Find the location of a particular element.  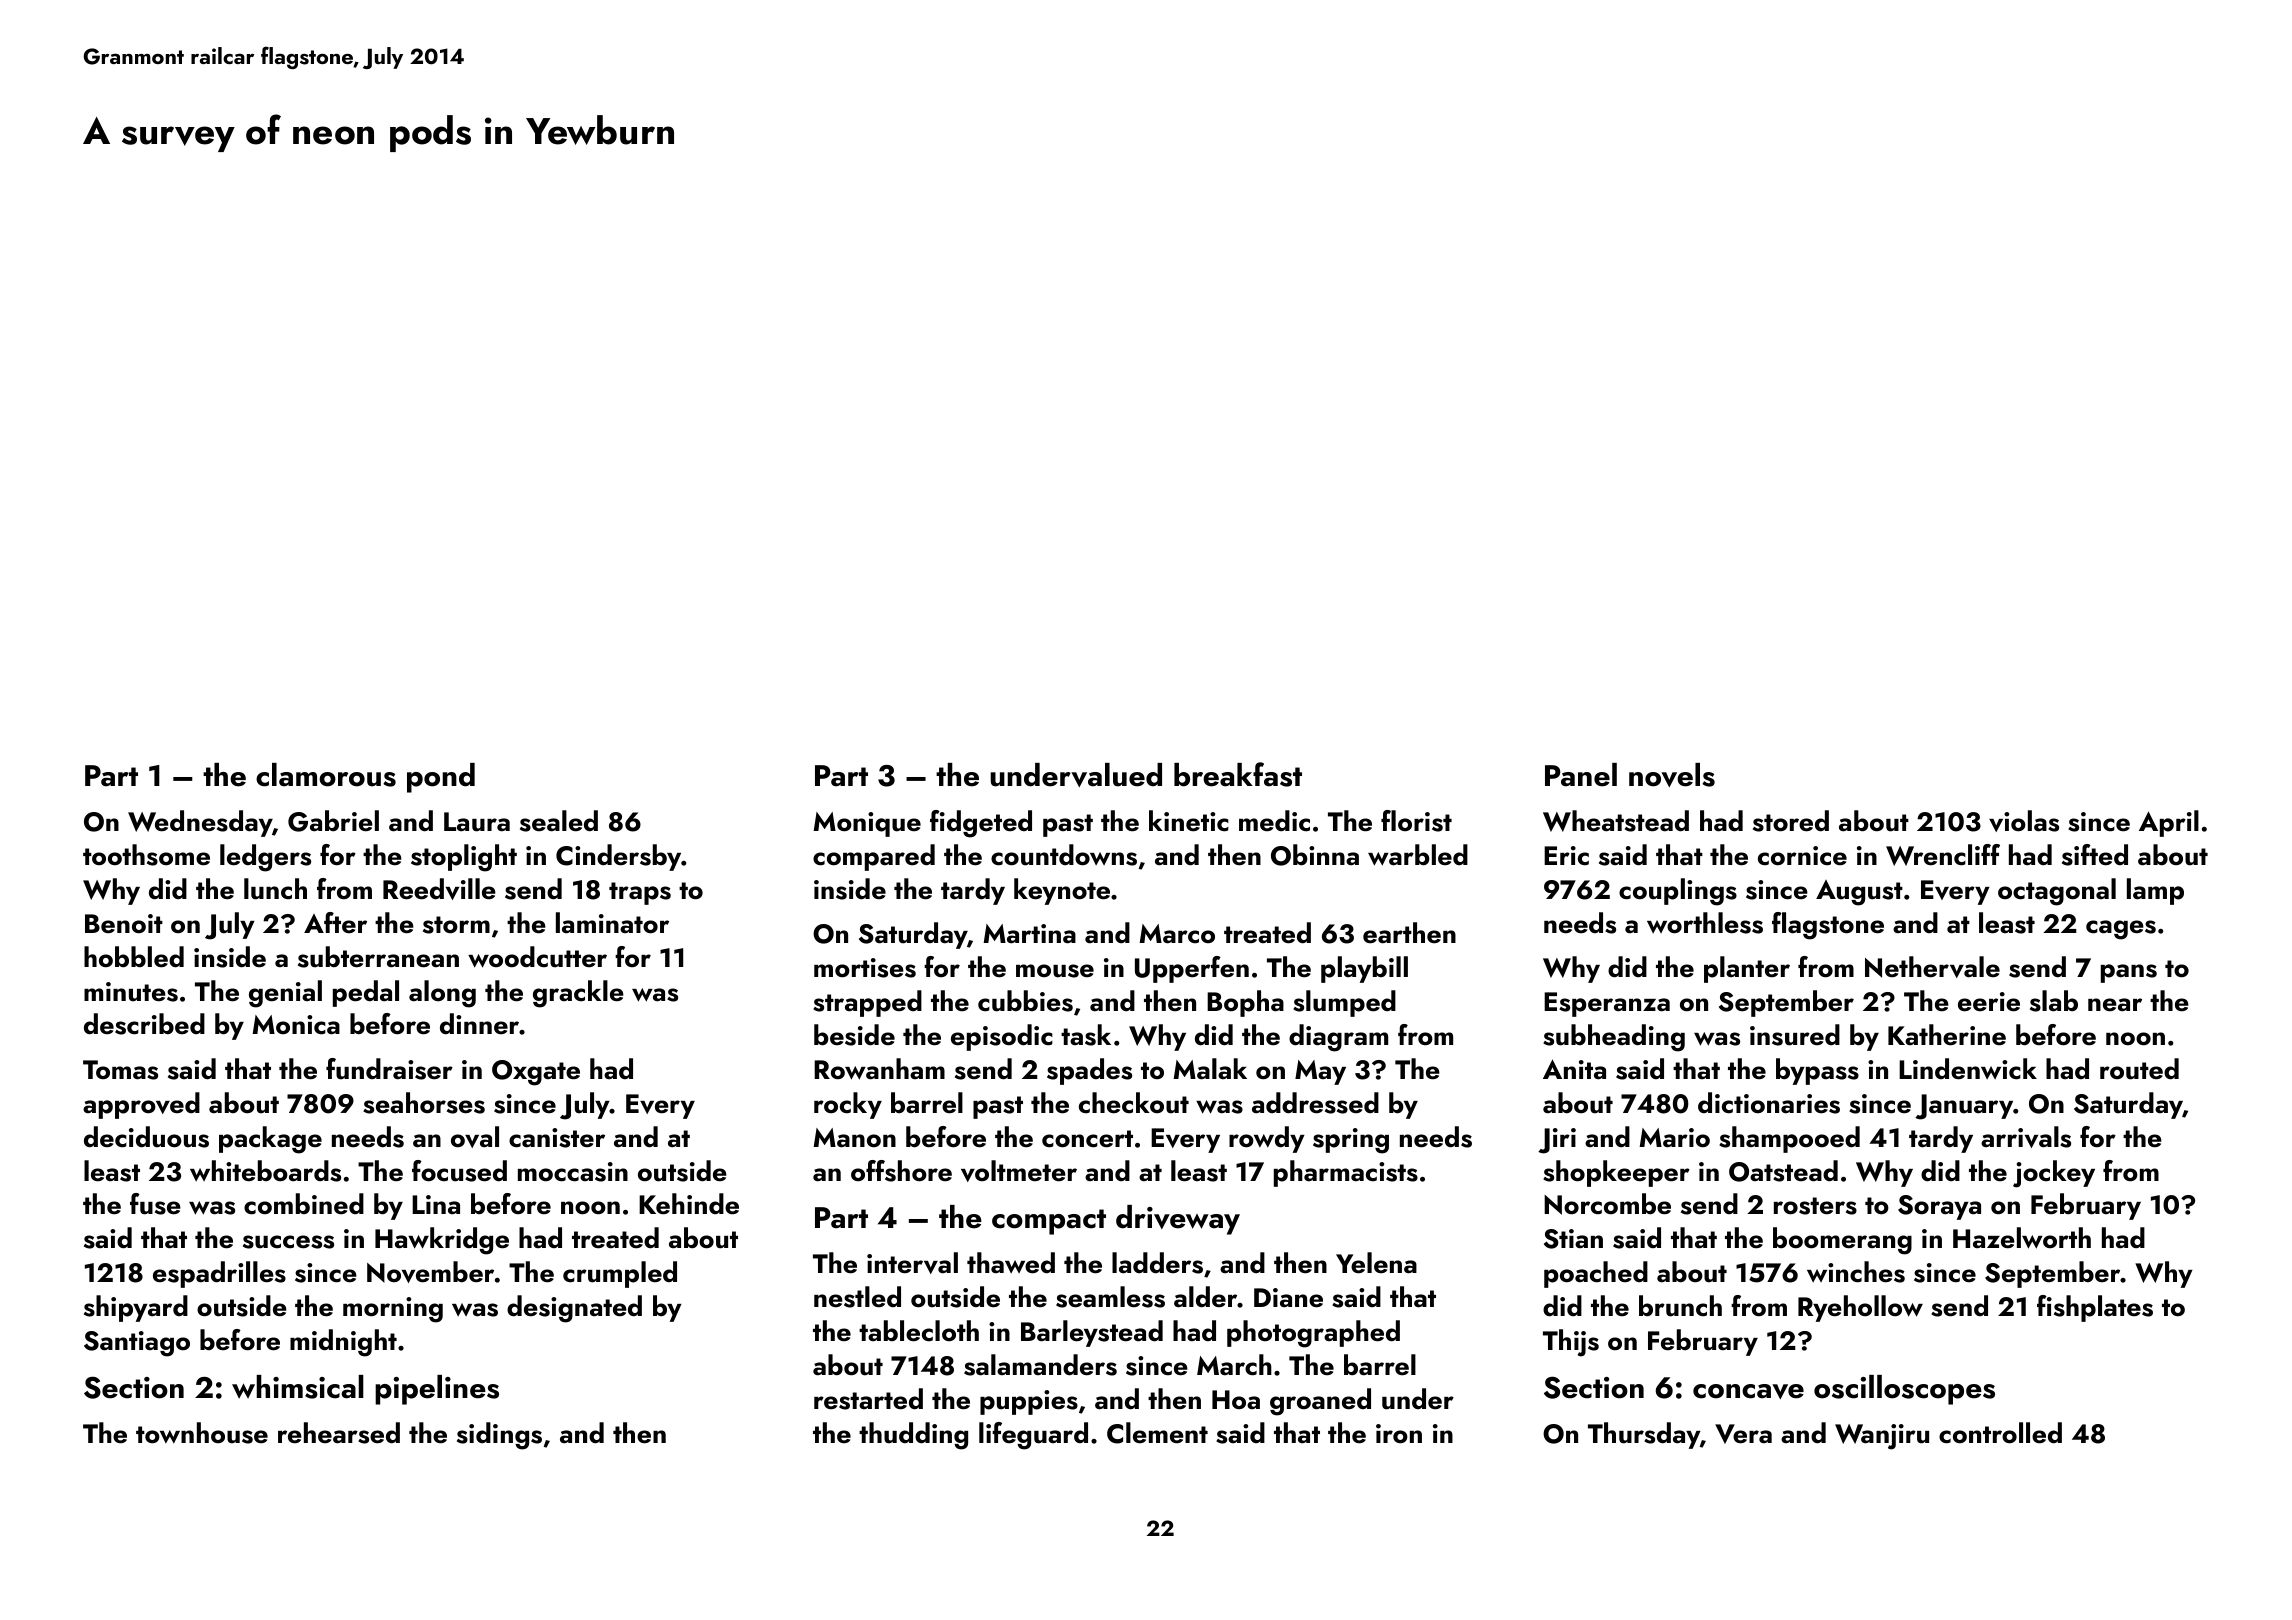

whimsical is located at coordinates (298, 1387).
